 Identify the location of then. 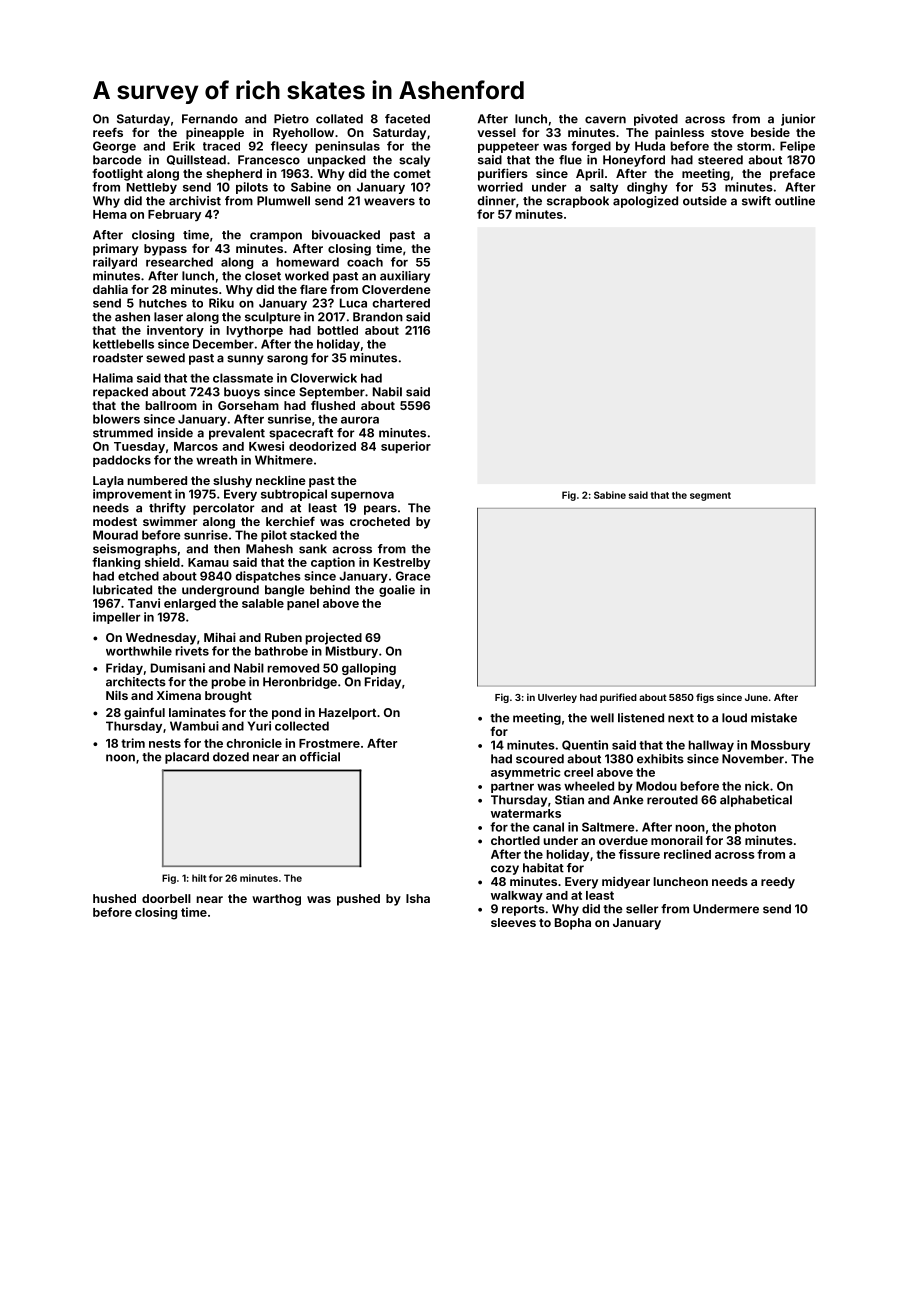
(227, 549).
